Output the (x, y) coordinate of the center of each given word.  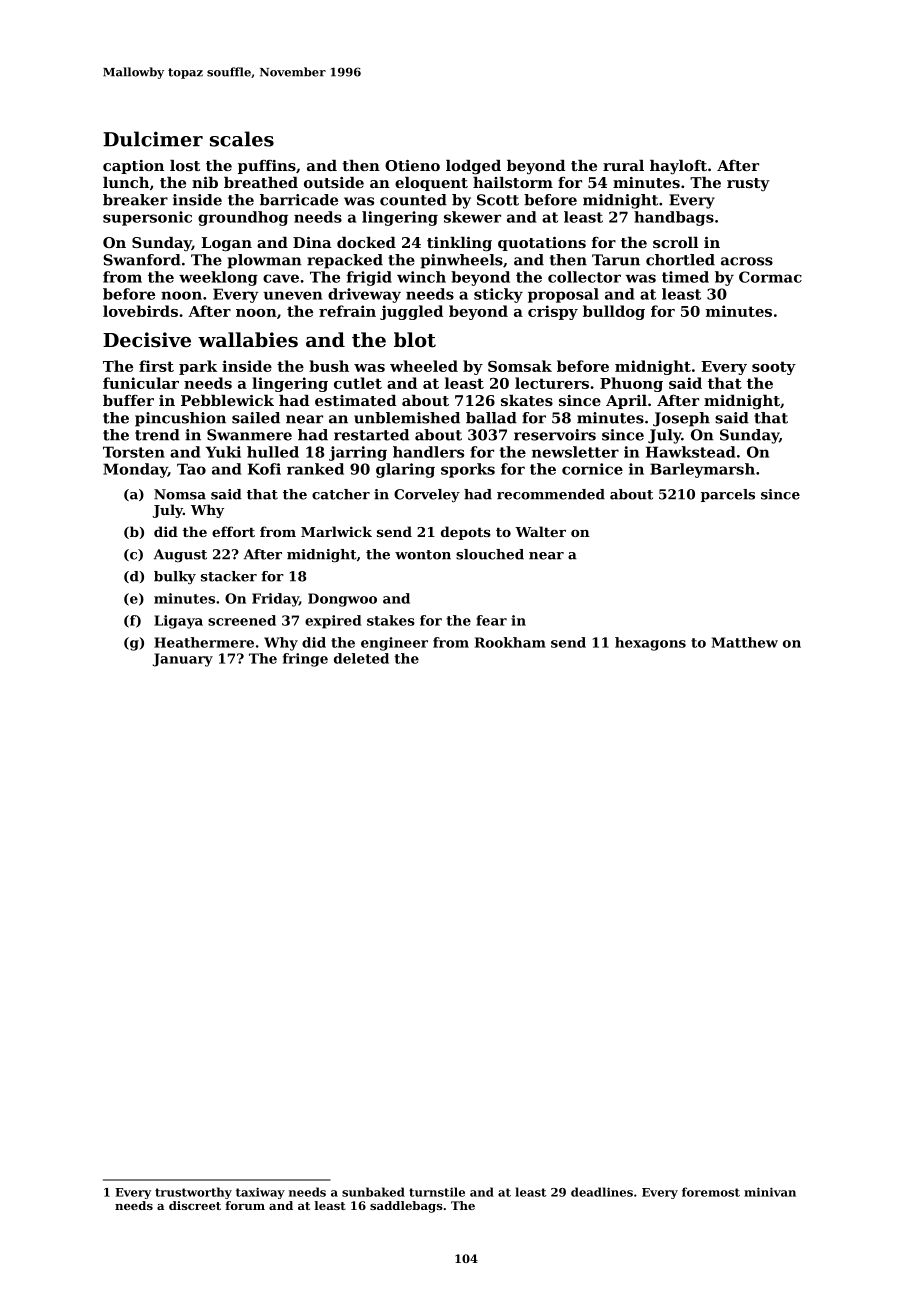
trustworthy (193, 1193)
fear (491, 620)
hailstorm (513, 182)
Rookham (510, 642)
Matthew (745, 642)
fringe (305, 660)
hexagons (650, 644)
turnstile (437, 1192)
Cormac (770, 277)
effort (233, 531)
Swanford (142, 260)
